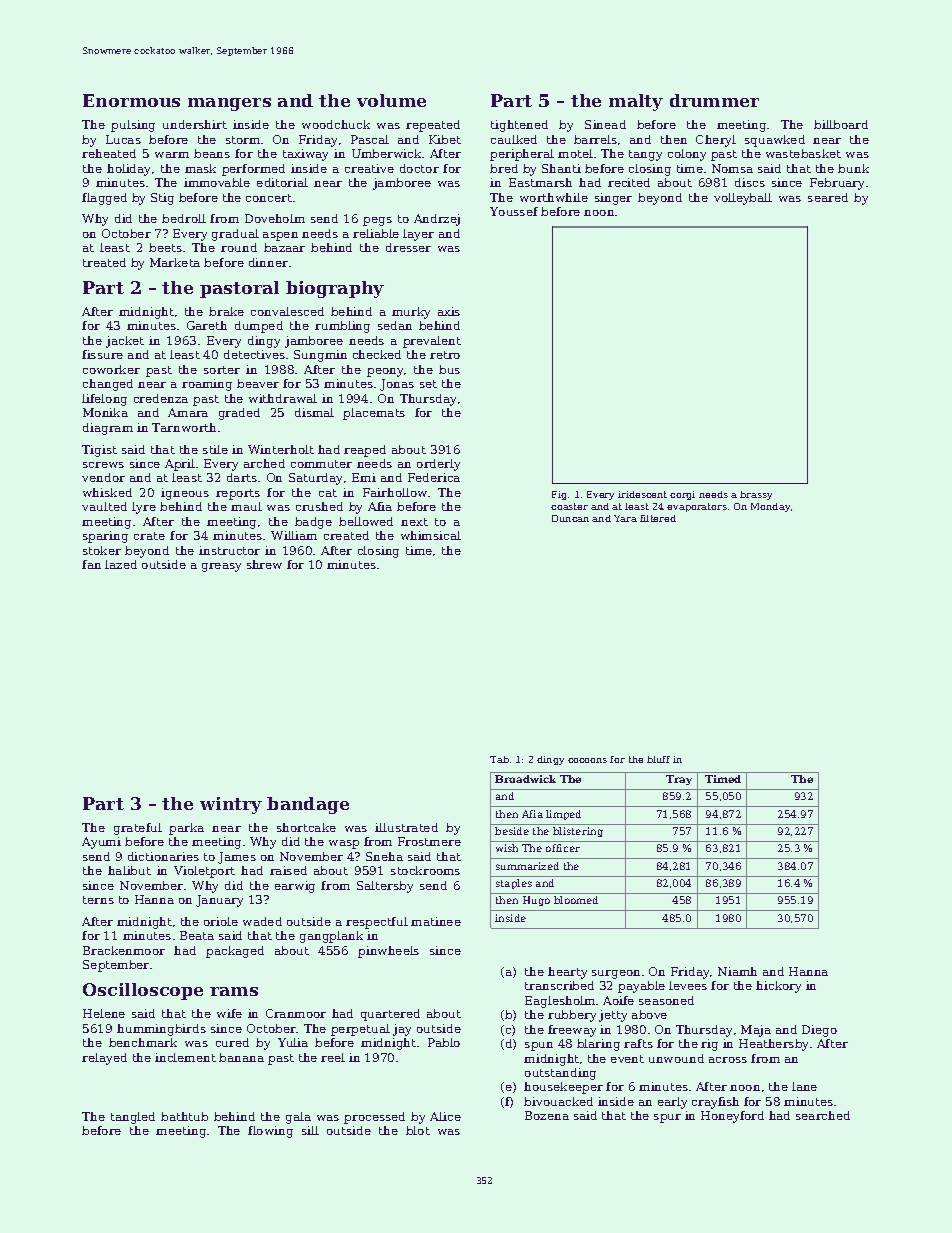 The image size is (952, 1233). What do you see at coordinates (143, 991) in the screenshot?
I see `Oscilloscope` at bounding box center [143, 991].
